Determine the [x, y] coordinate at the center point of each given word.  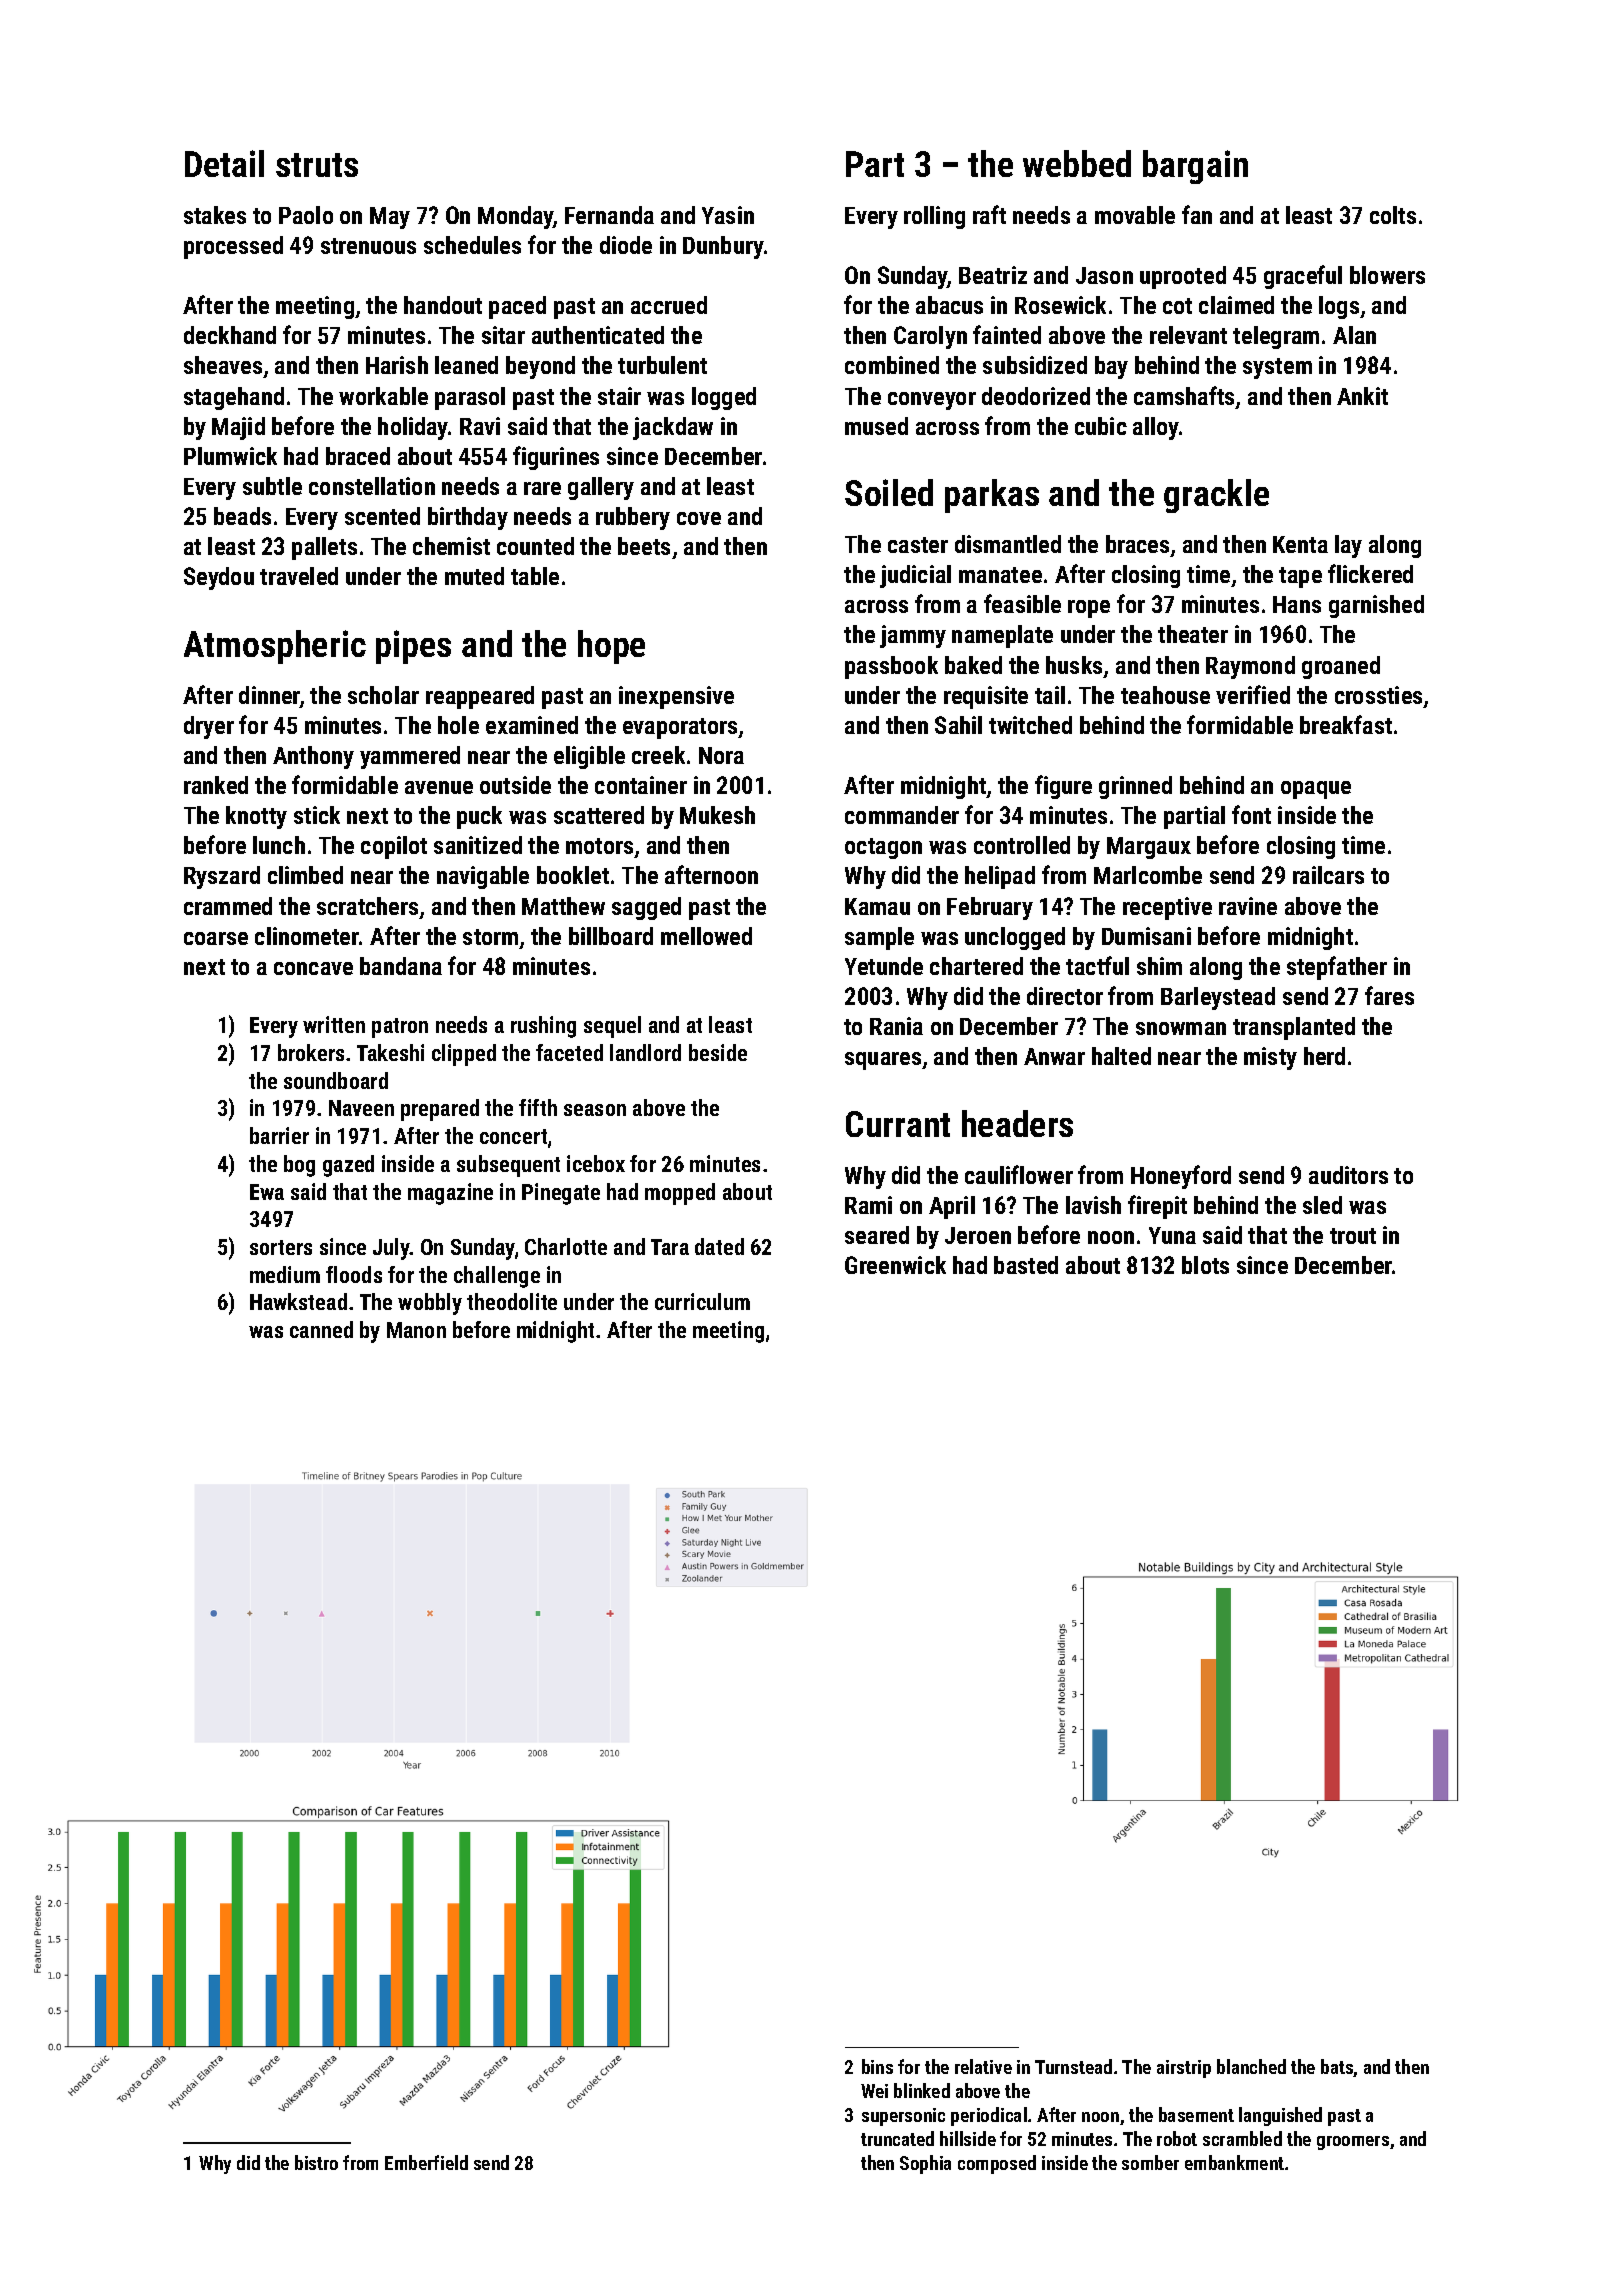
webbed [1077, 163]
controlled [1022, 845]
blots [1205, 1265]
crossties [1378, 695]
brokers [311, 1052]
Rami [868, 1205]
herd [1324, 1056]
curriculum [702, 1301]
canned [321, 1329]
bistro [316, 2162]
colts [1393, 215]
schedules [472, 245]
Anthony [313, 757]
